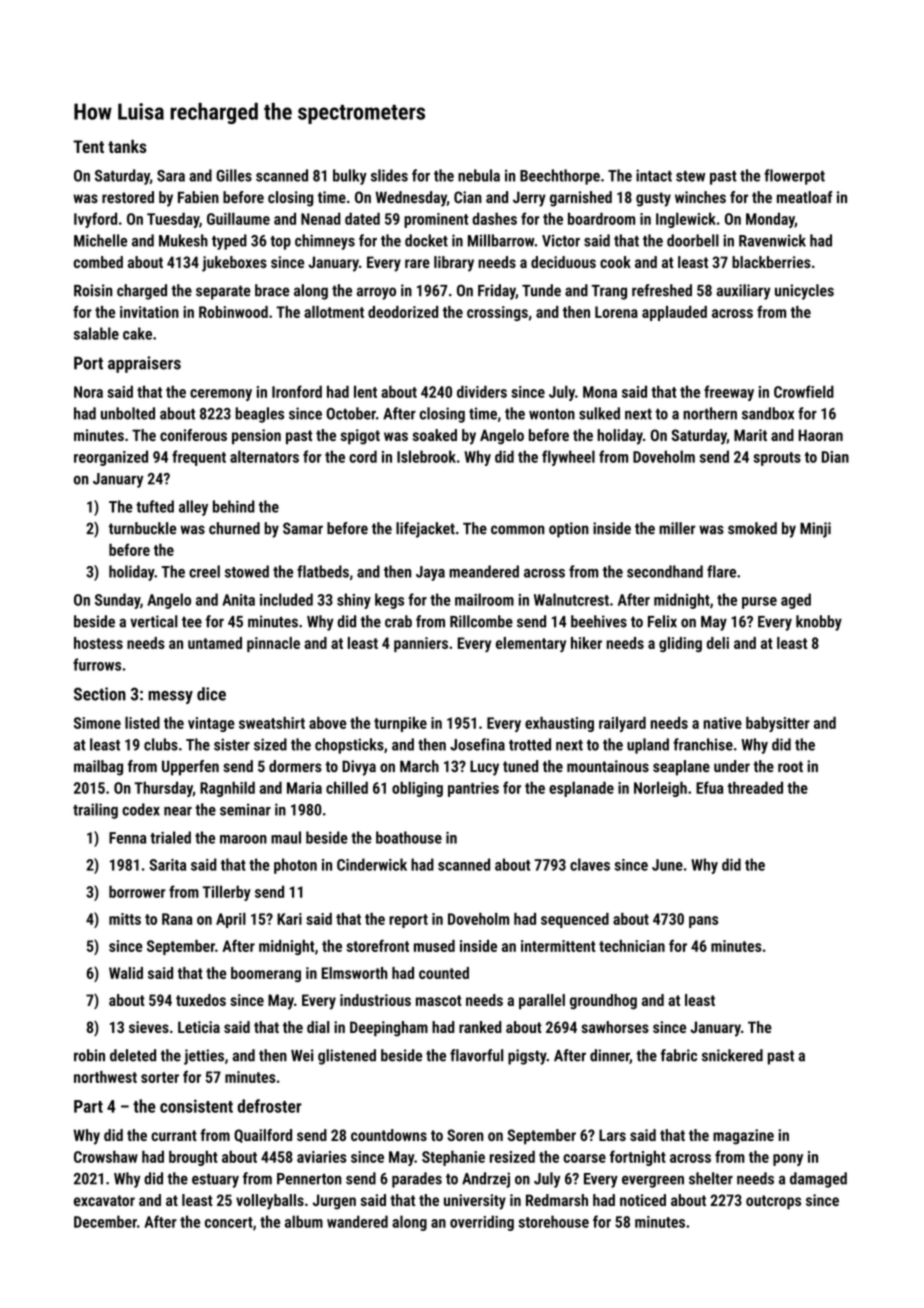 Image resolution: width=924 pixels, height=1308 pixels. I want to click on freeway, so click(729, 393).
